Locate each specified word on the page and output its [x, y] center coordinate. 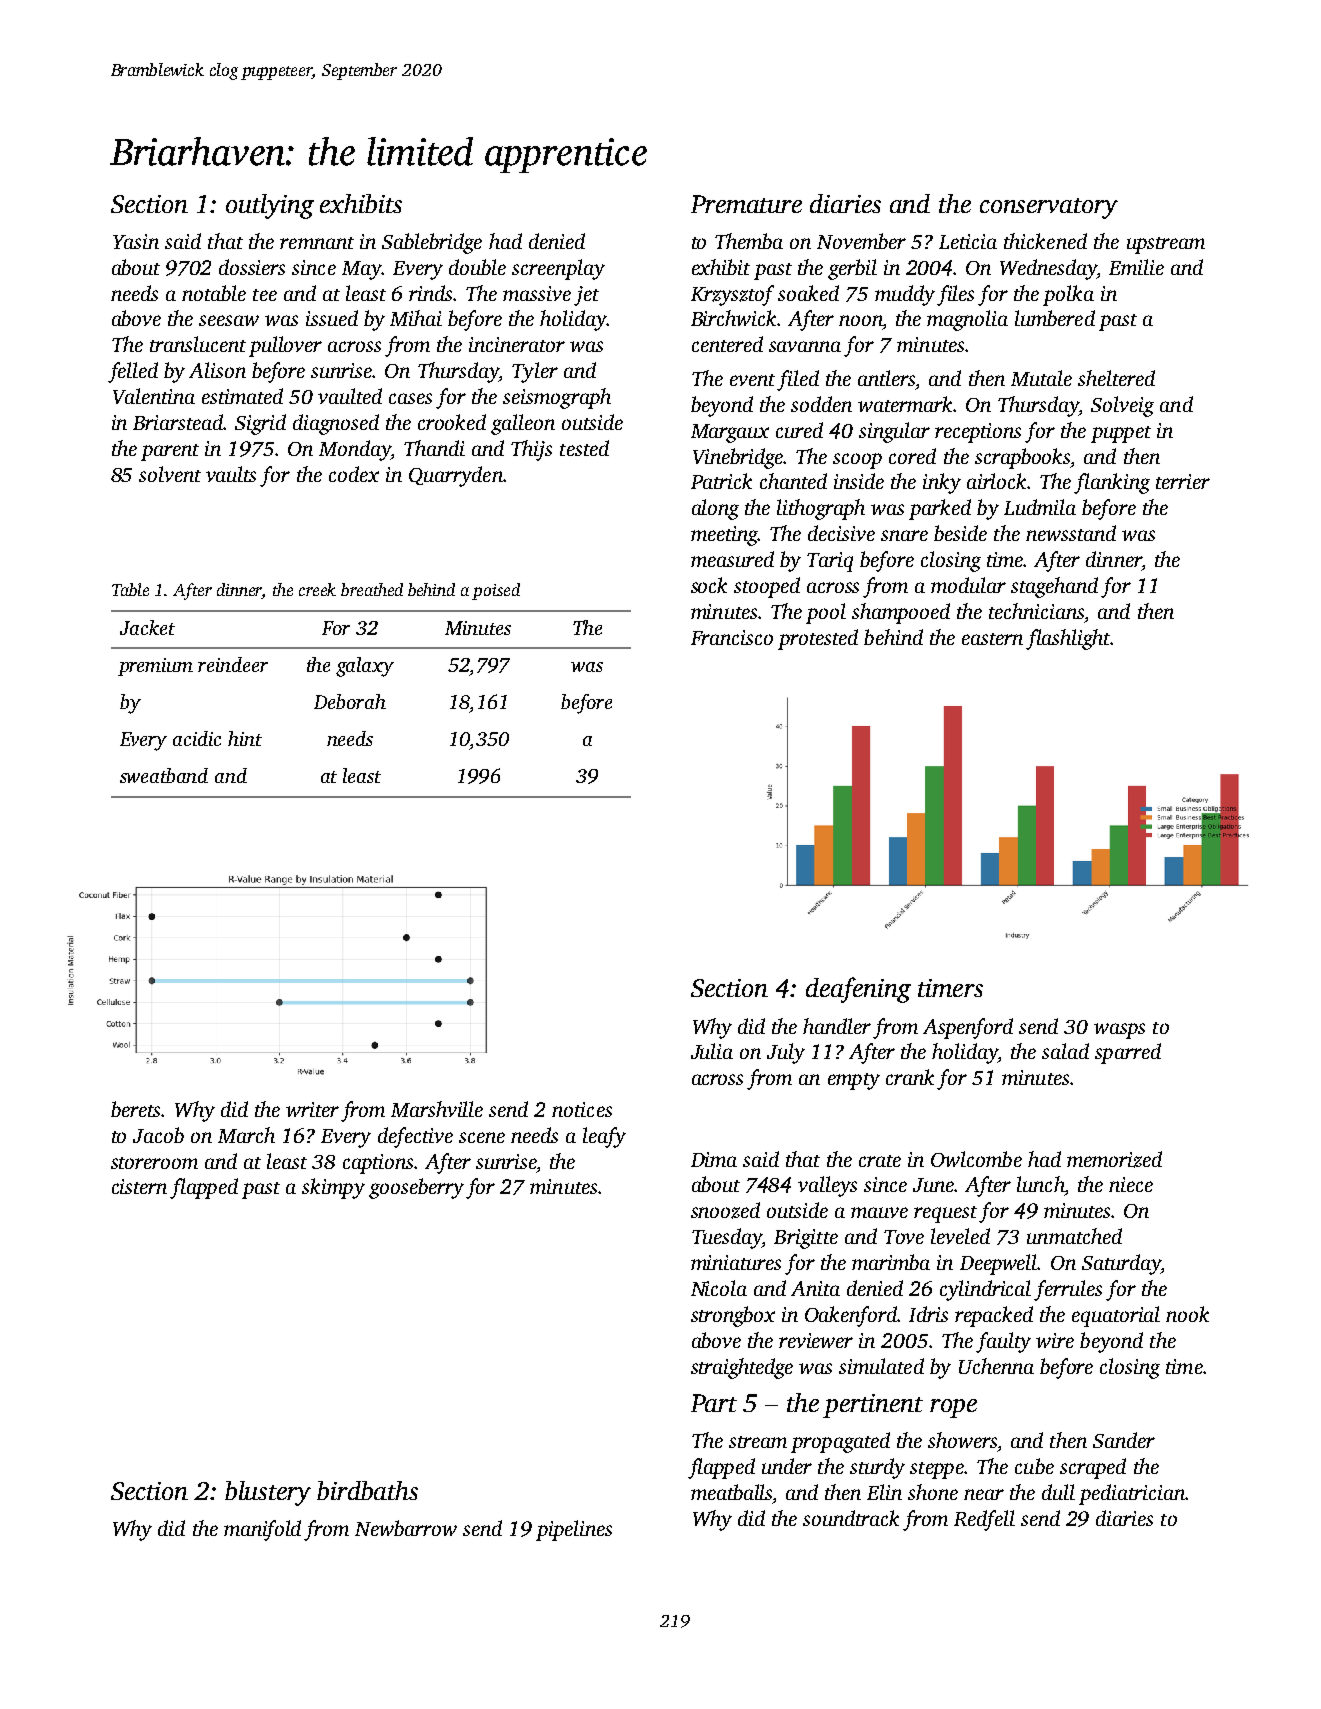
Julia [712, 1051]
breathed [372, 589]
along [715, 509]
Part [714, 1403]
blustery [268, 1493]
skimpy [333, 1188]
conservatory [1049, 208]
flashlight [1068, 639]
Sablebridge [432, 243]
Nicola [719, 1288]
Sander [1124, 1440]
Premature [746, 204]
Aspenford [968, 1028]
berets [135, 1109]
